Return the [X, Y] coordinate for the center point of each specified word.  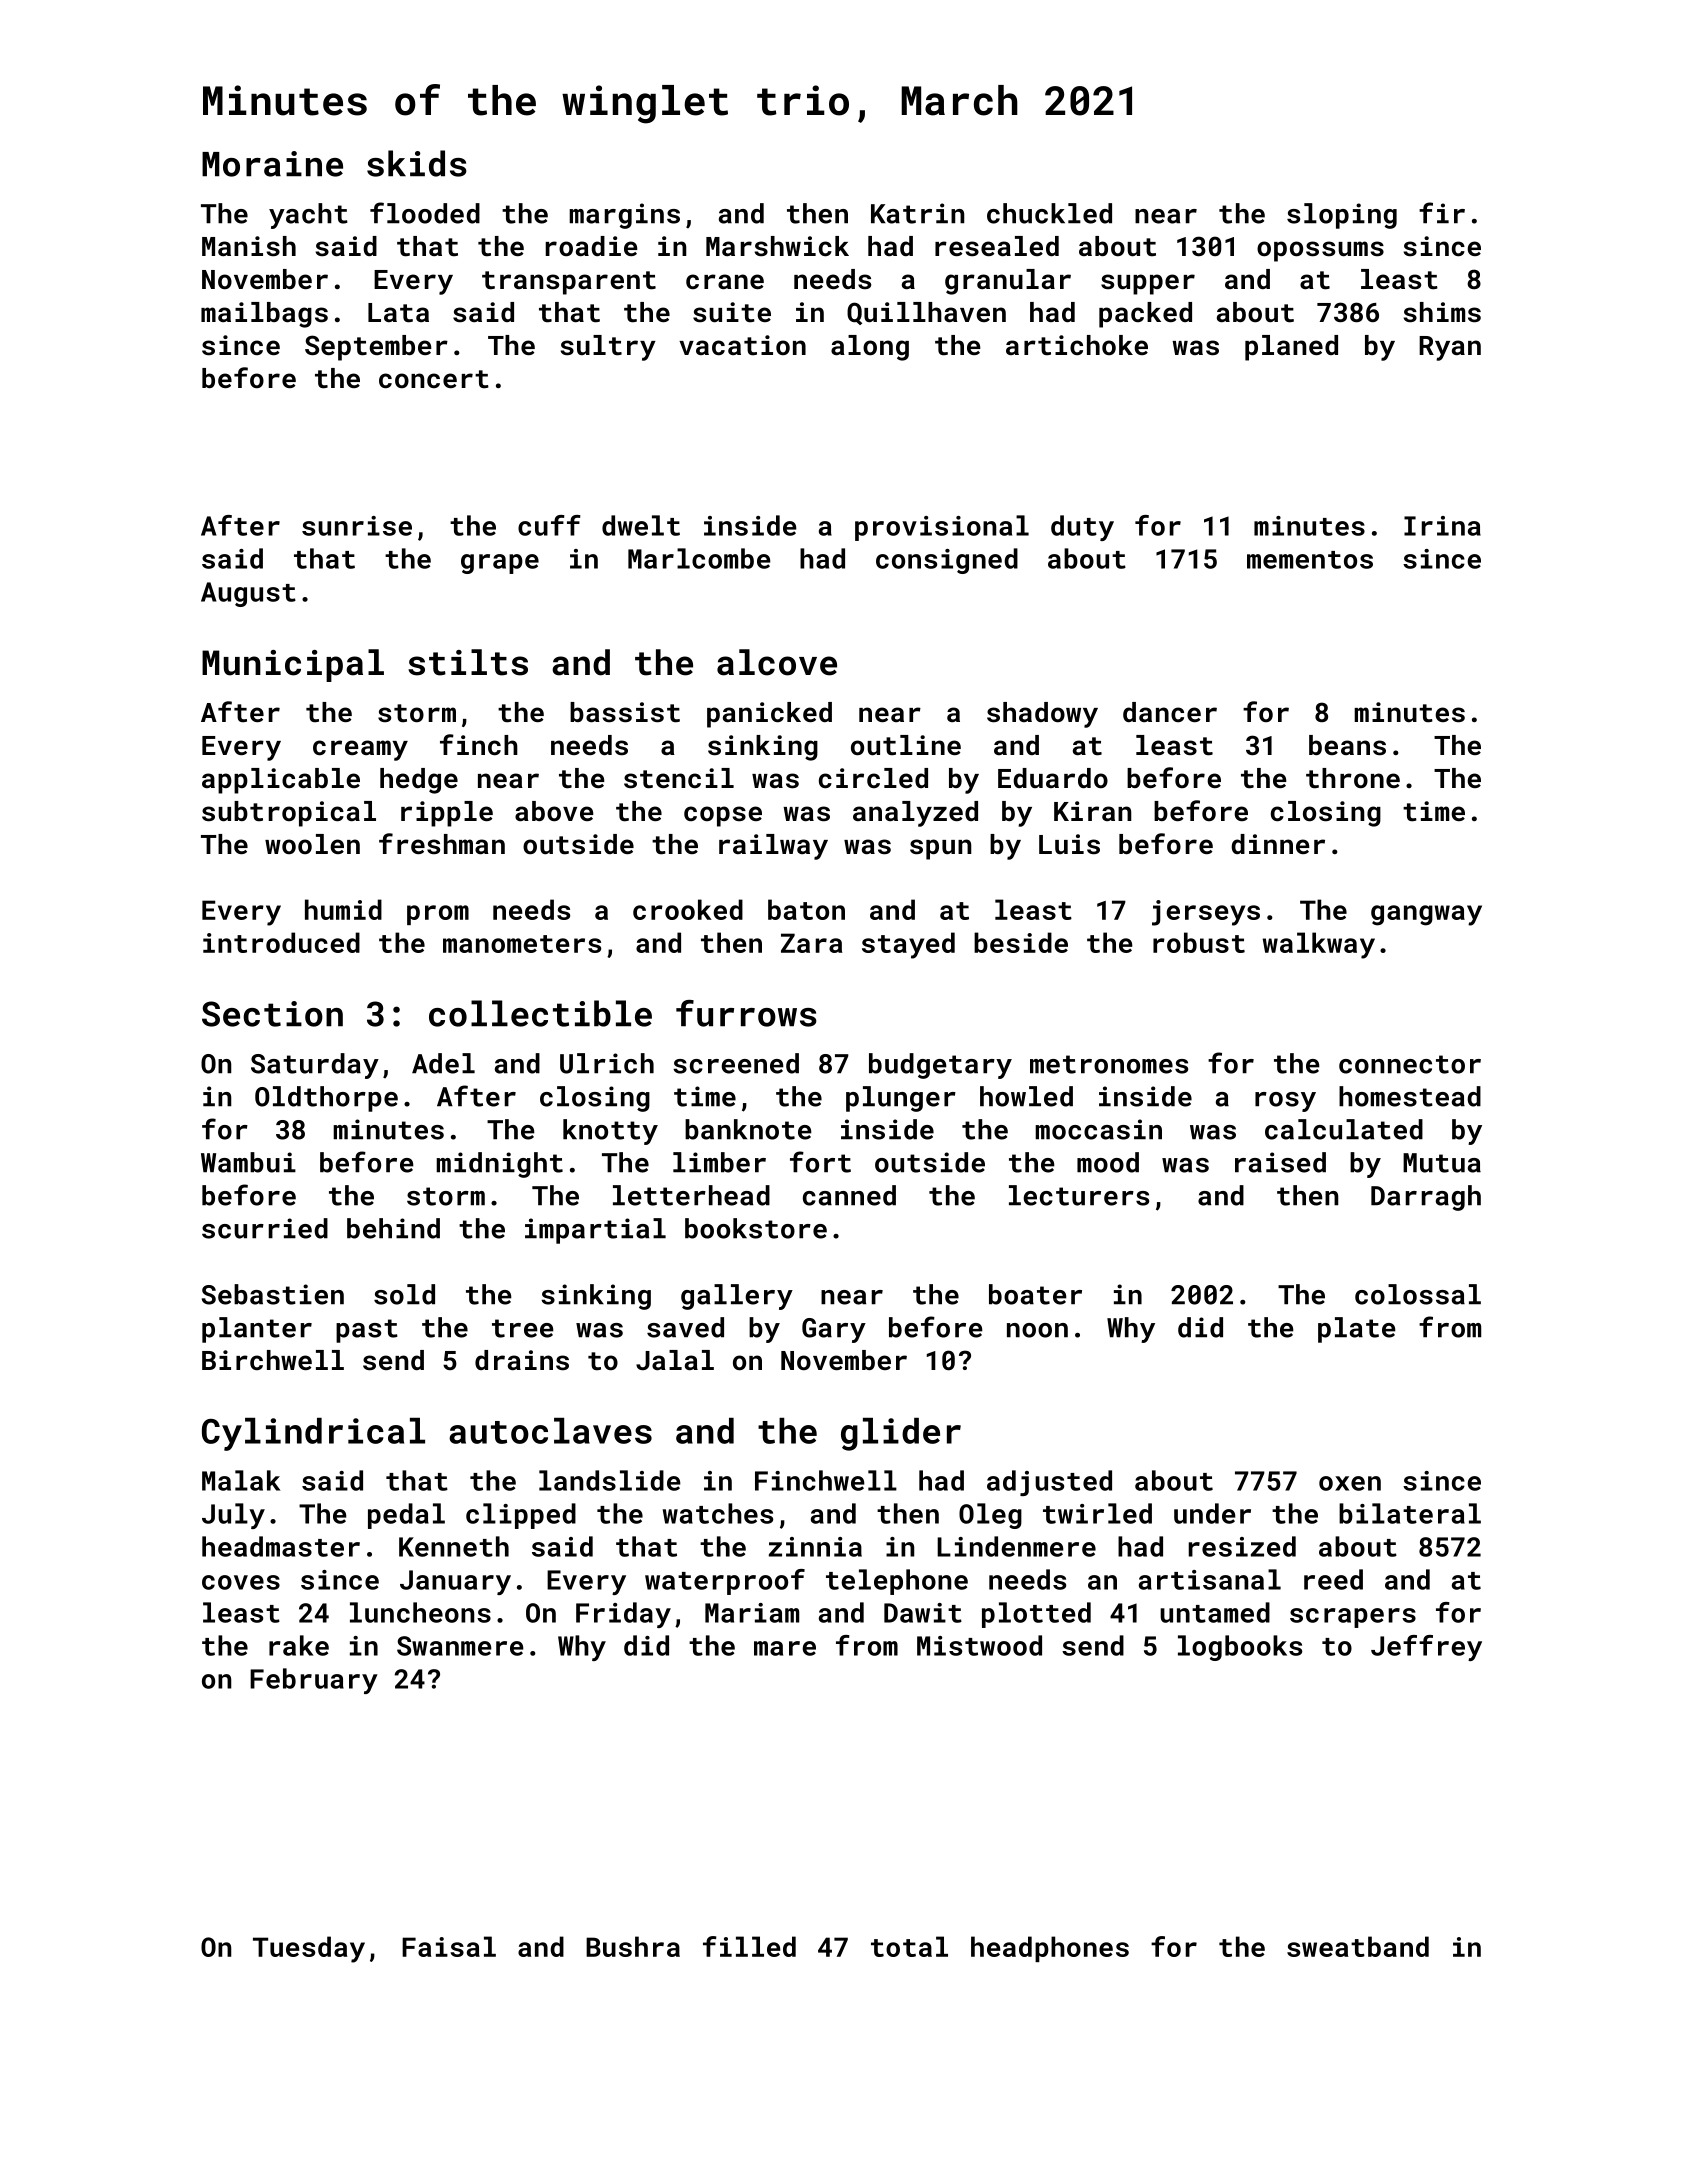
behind [393, 1228]
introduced [281, 942]
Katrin [917, 213]
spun [940, 849]
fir [1442, 212]
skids [417, 163]
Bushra [633, 1946]
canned [849, 1195]
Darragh [1426, 1198]
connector [1410, 1064]
